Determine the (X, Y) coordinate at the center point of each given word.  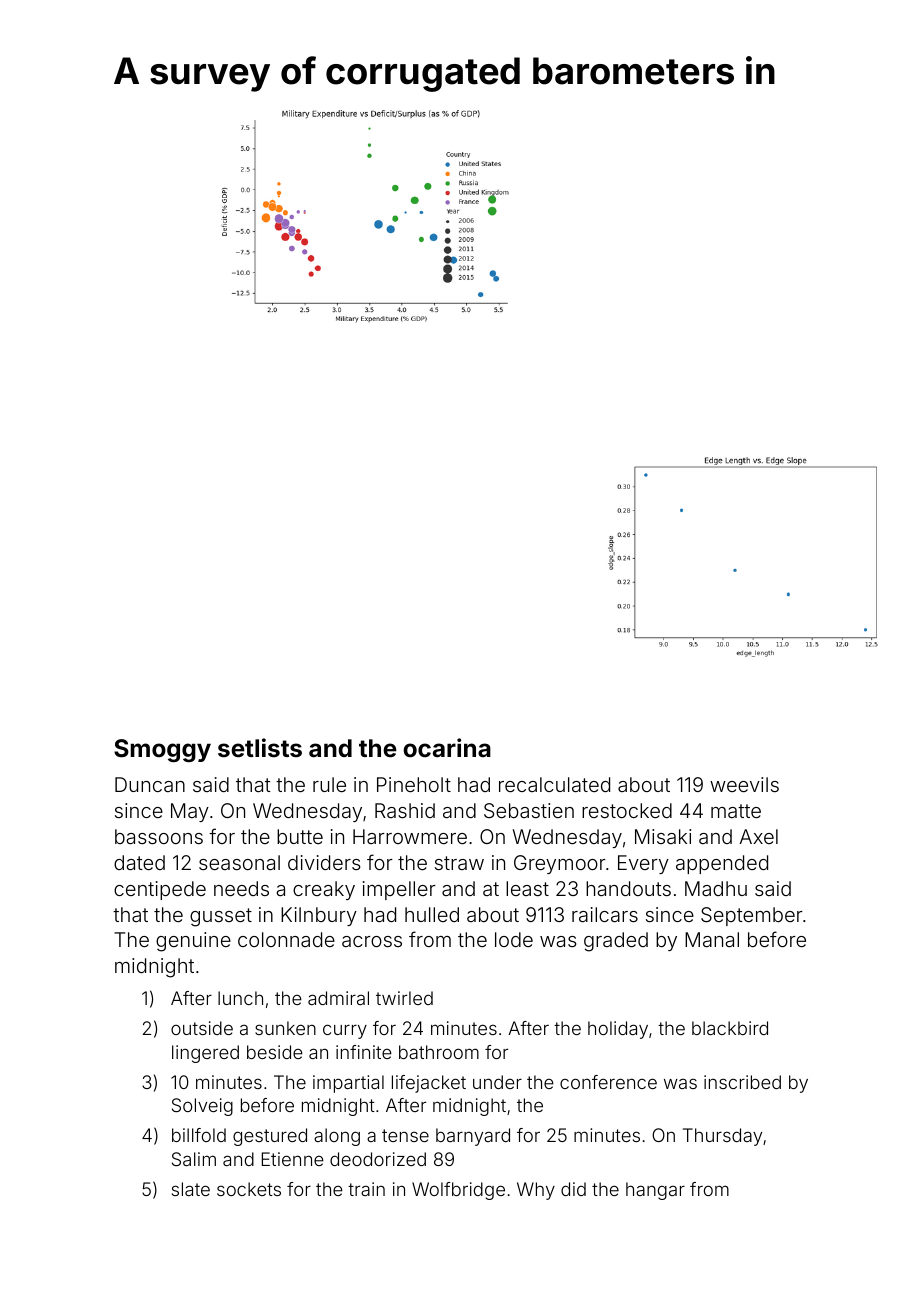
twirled (404, 998)
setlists (260, 748)
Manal (712, 939)
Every (643, 864)
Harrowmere (410, 836)
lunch (240, 998)
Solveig (202, 1107)
